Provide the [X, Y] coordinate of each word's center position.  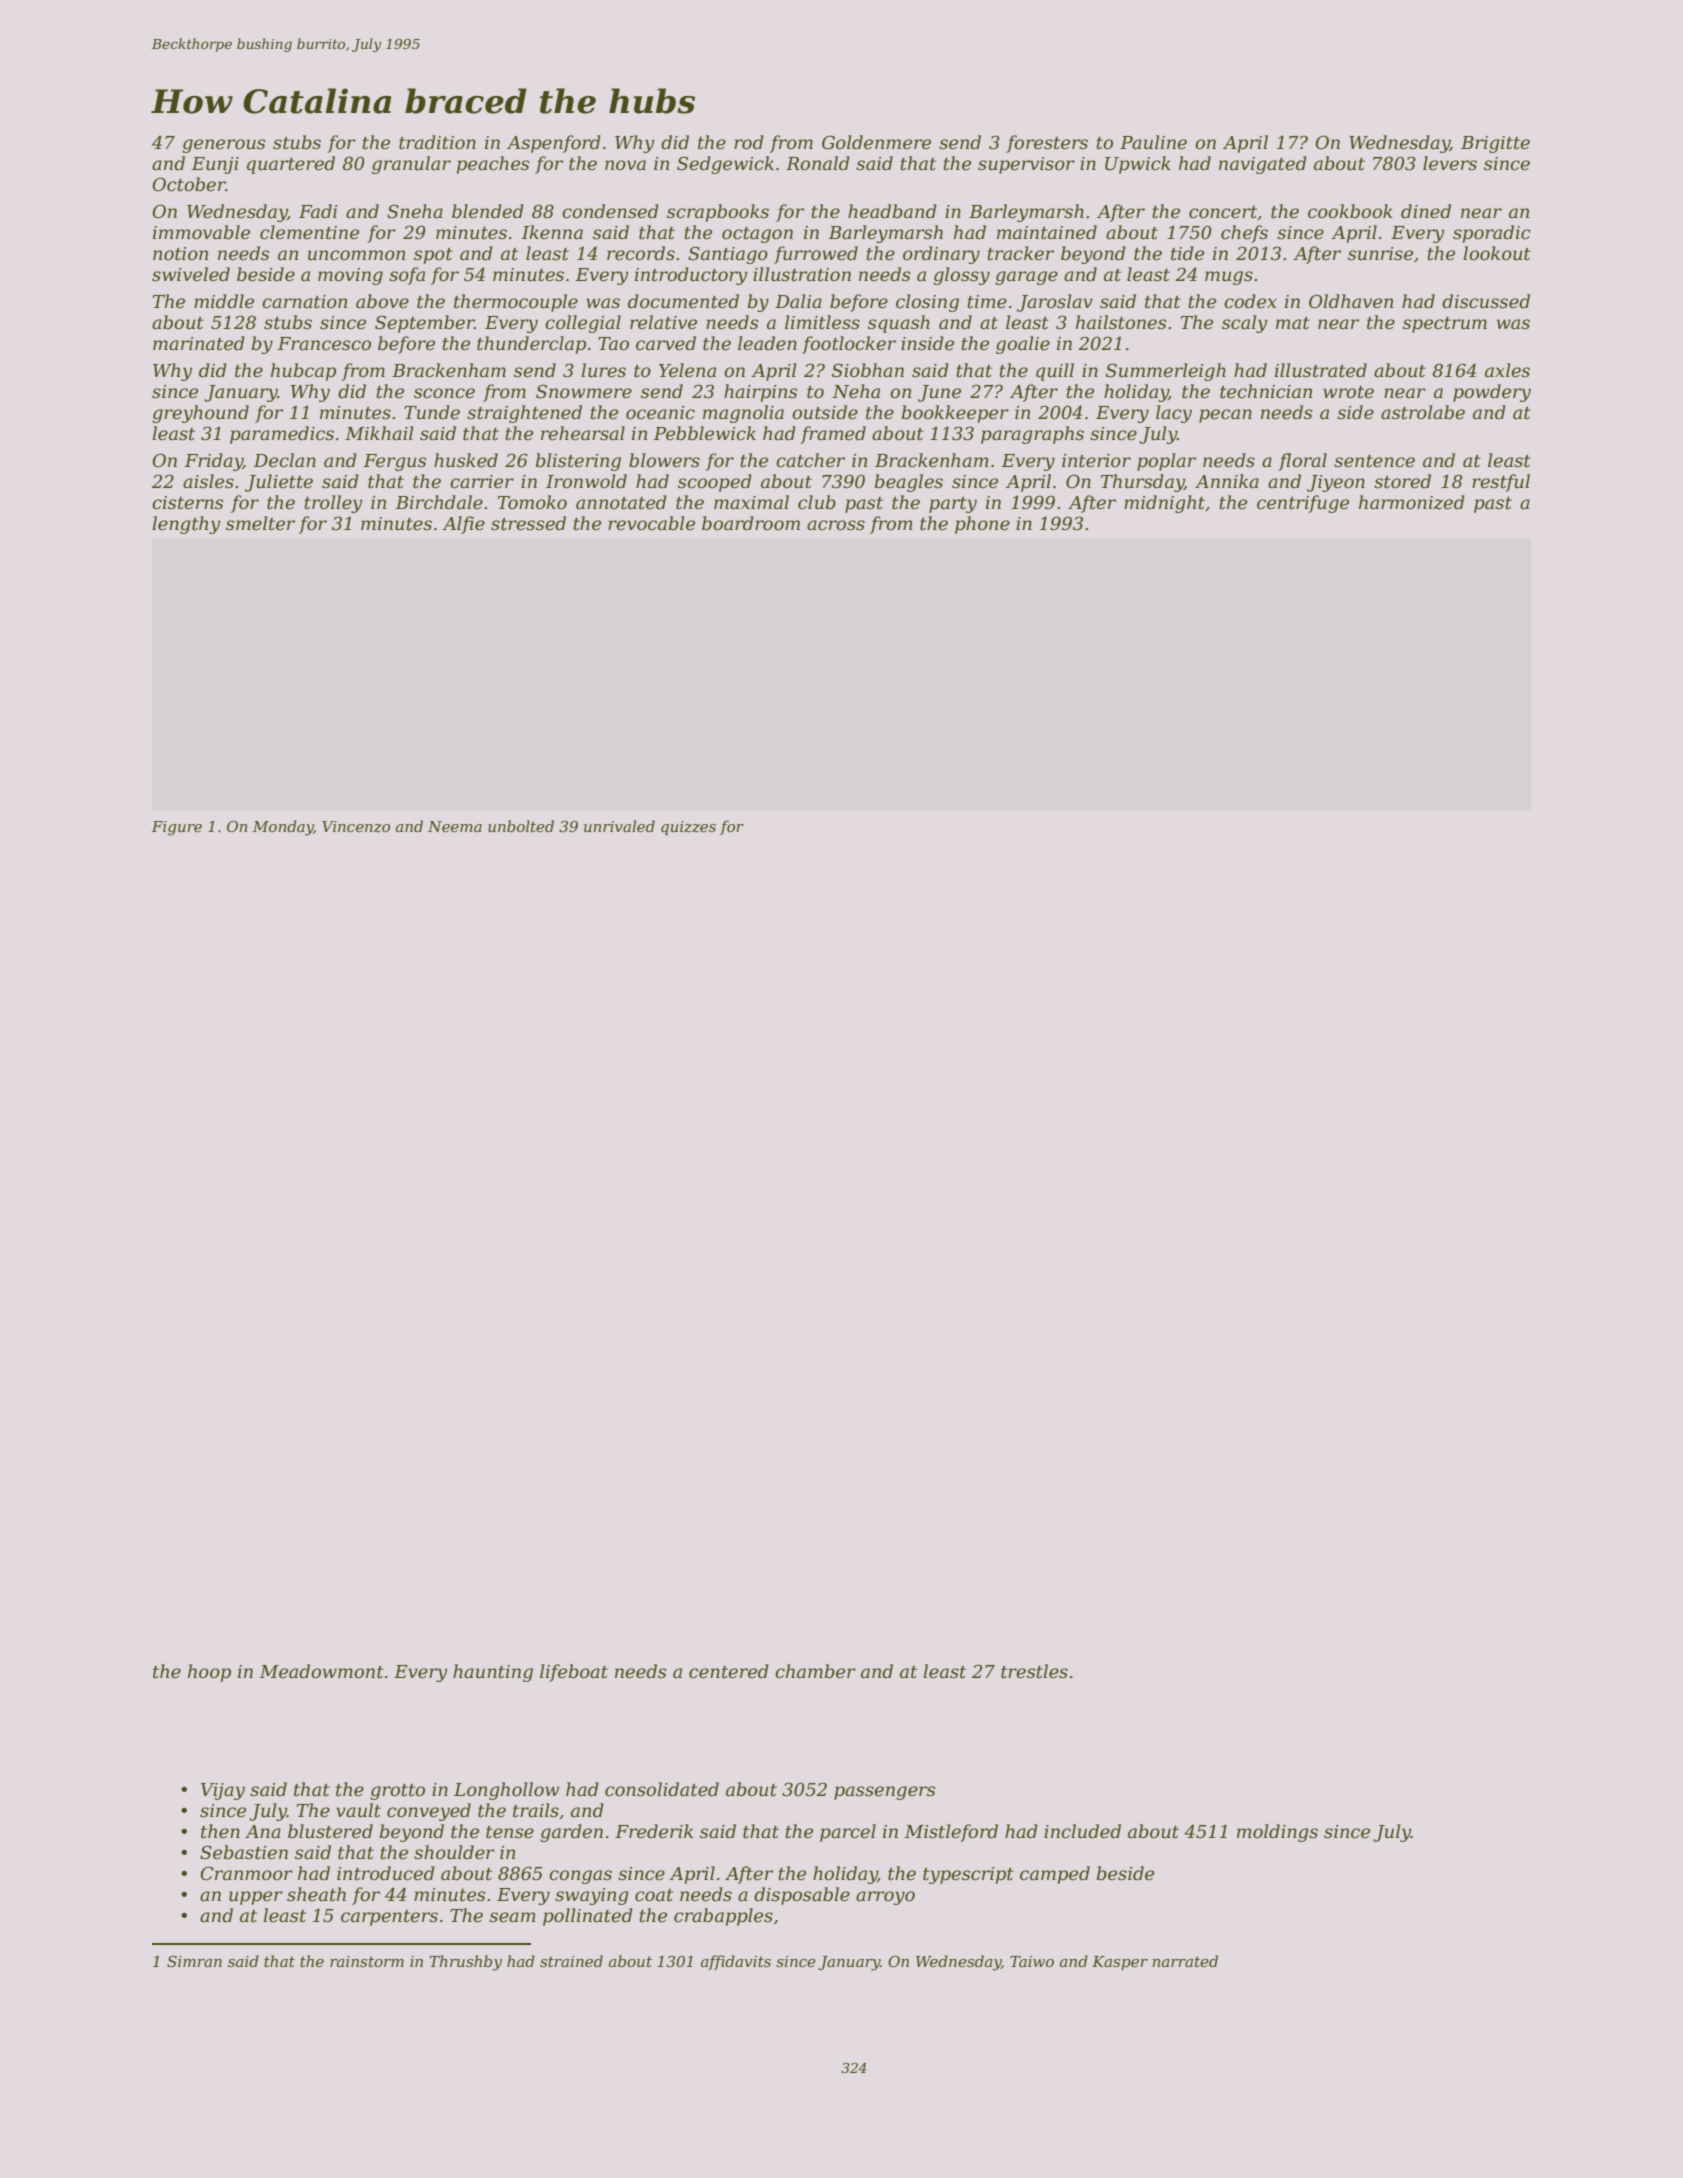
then [220, 1831]
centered [729, 1671]
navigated [1263, 165]
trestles [1034, 1671]
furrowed [816, 255]
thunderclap [531, 345]
